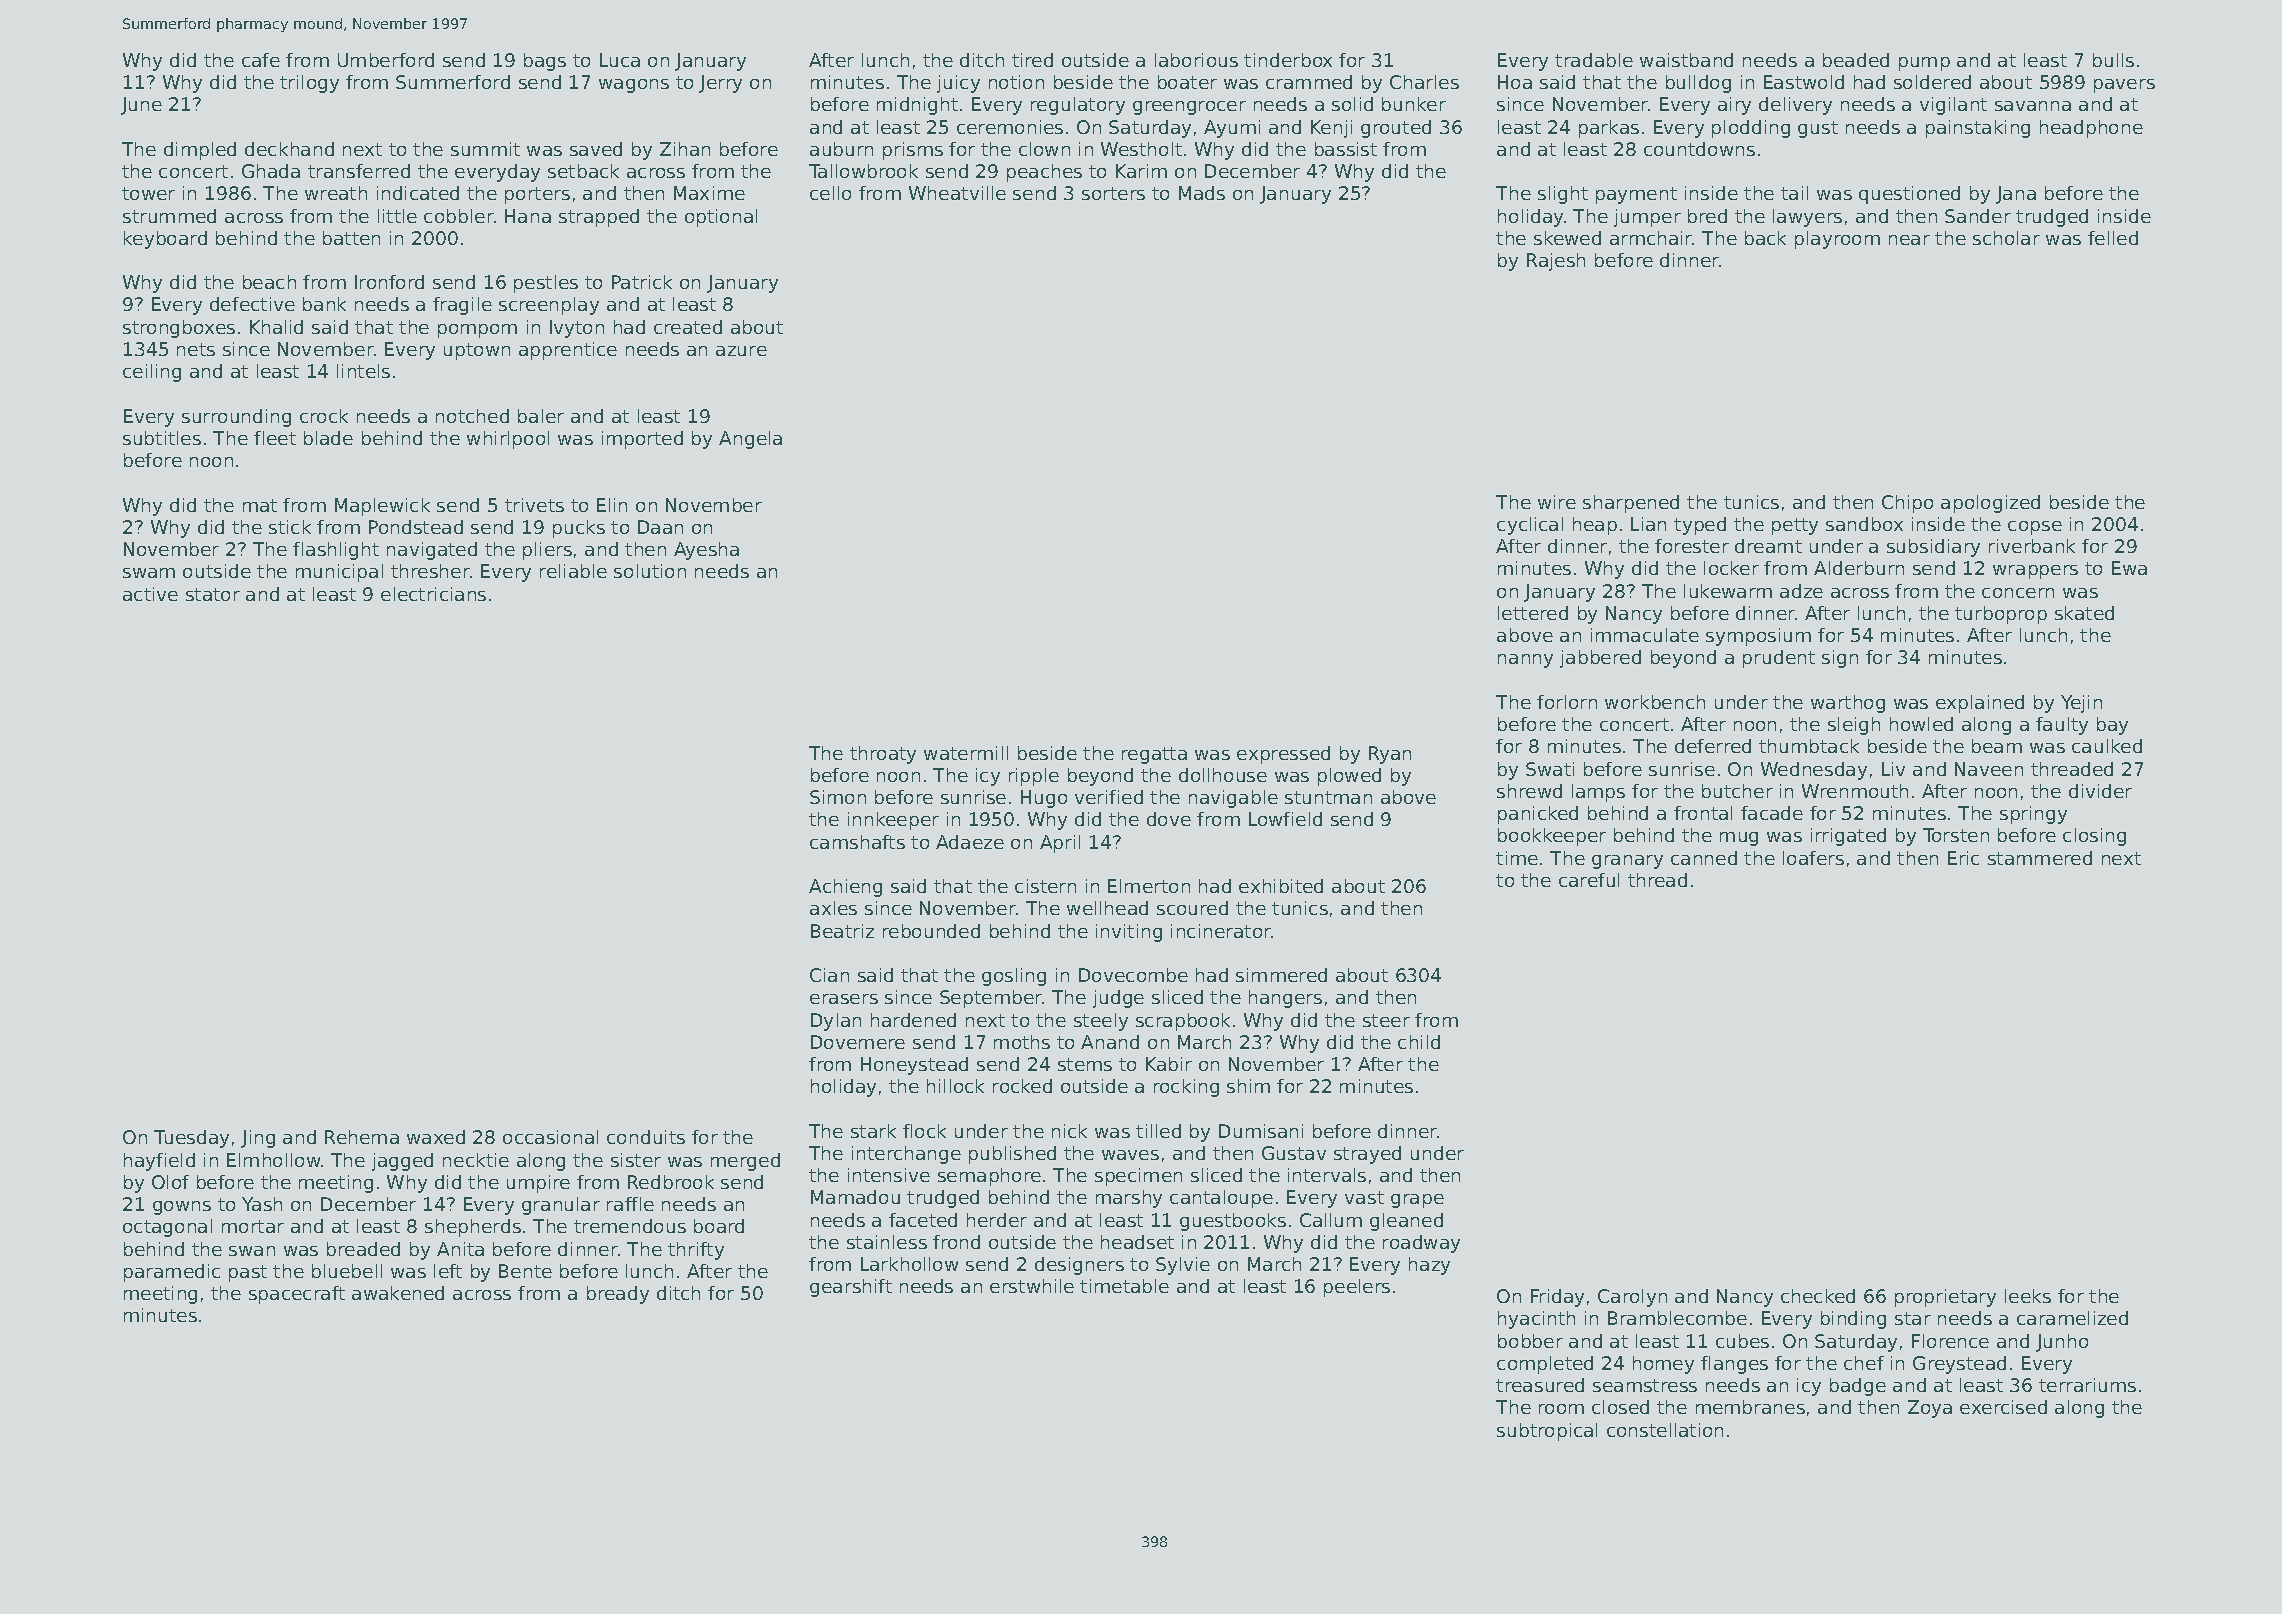  I want to click on felled, so click(2113, 238).
